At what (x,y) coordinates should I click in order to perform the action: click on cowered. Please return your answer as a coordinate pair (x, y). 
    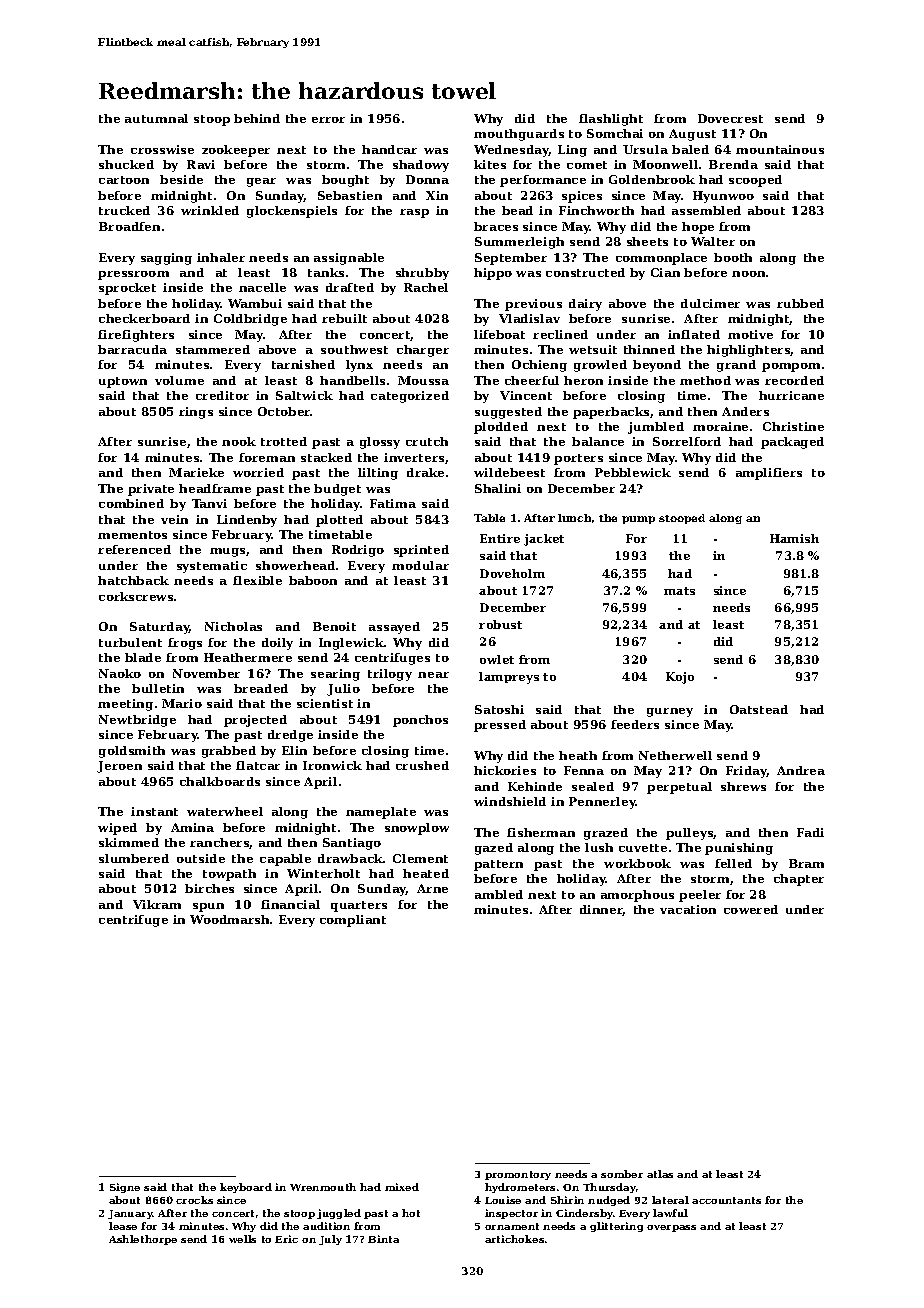
    Looking at the image, I should click on (751, 909).
